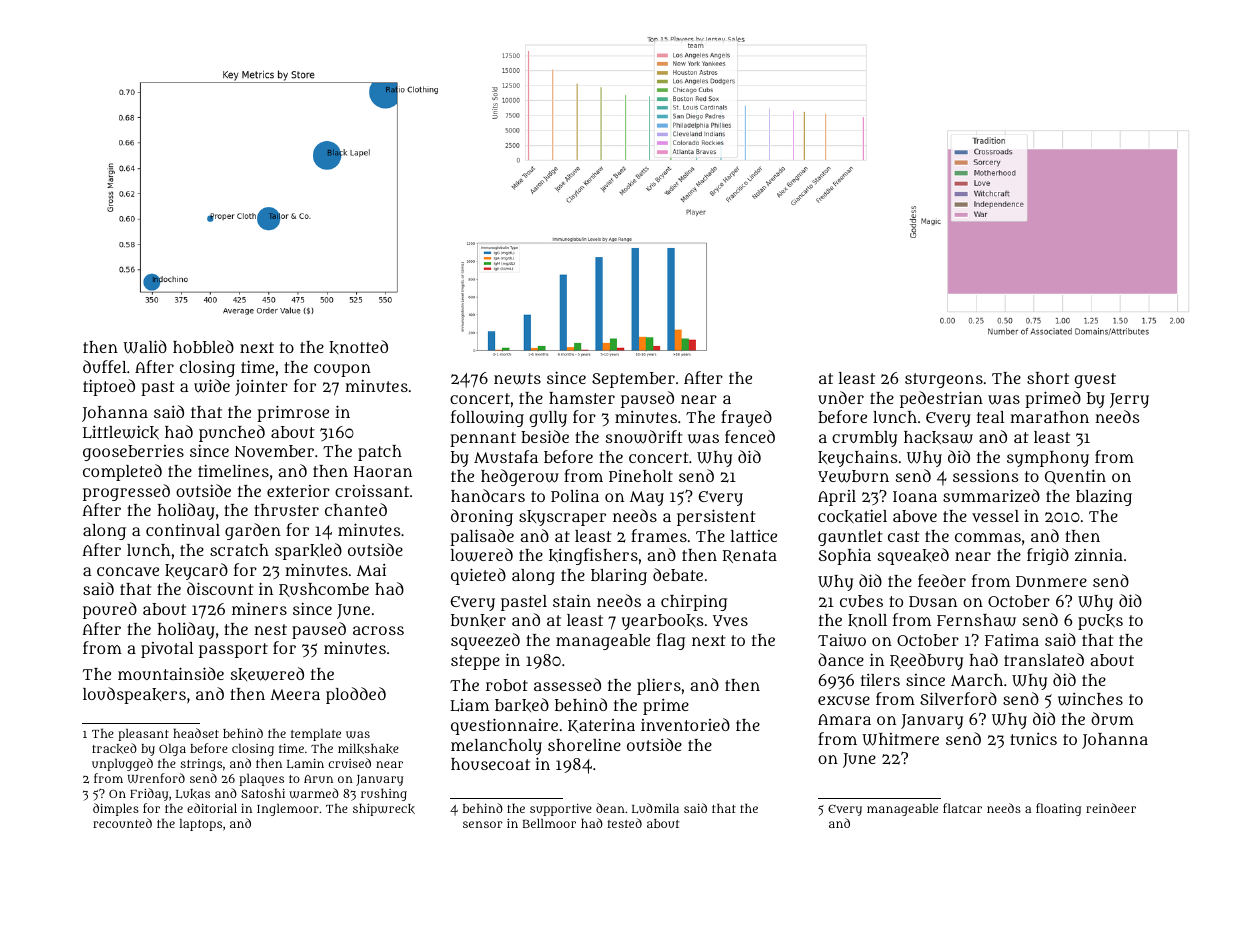 This document has width=1233, height=952. What do you see at coordinates (201, 824) in the document?
I see `laptops` at bounding box center [201, 824].
